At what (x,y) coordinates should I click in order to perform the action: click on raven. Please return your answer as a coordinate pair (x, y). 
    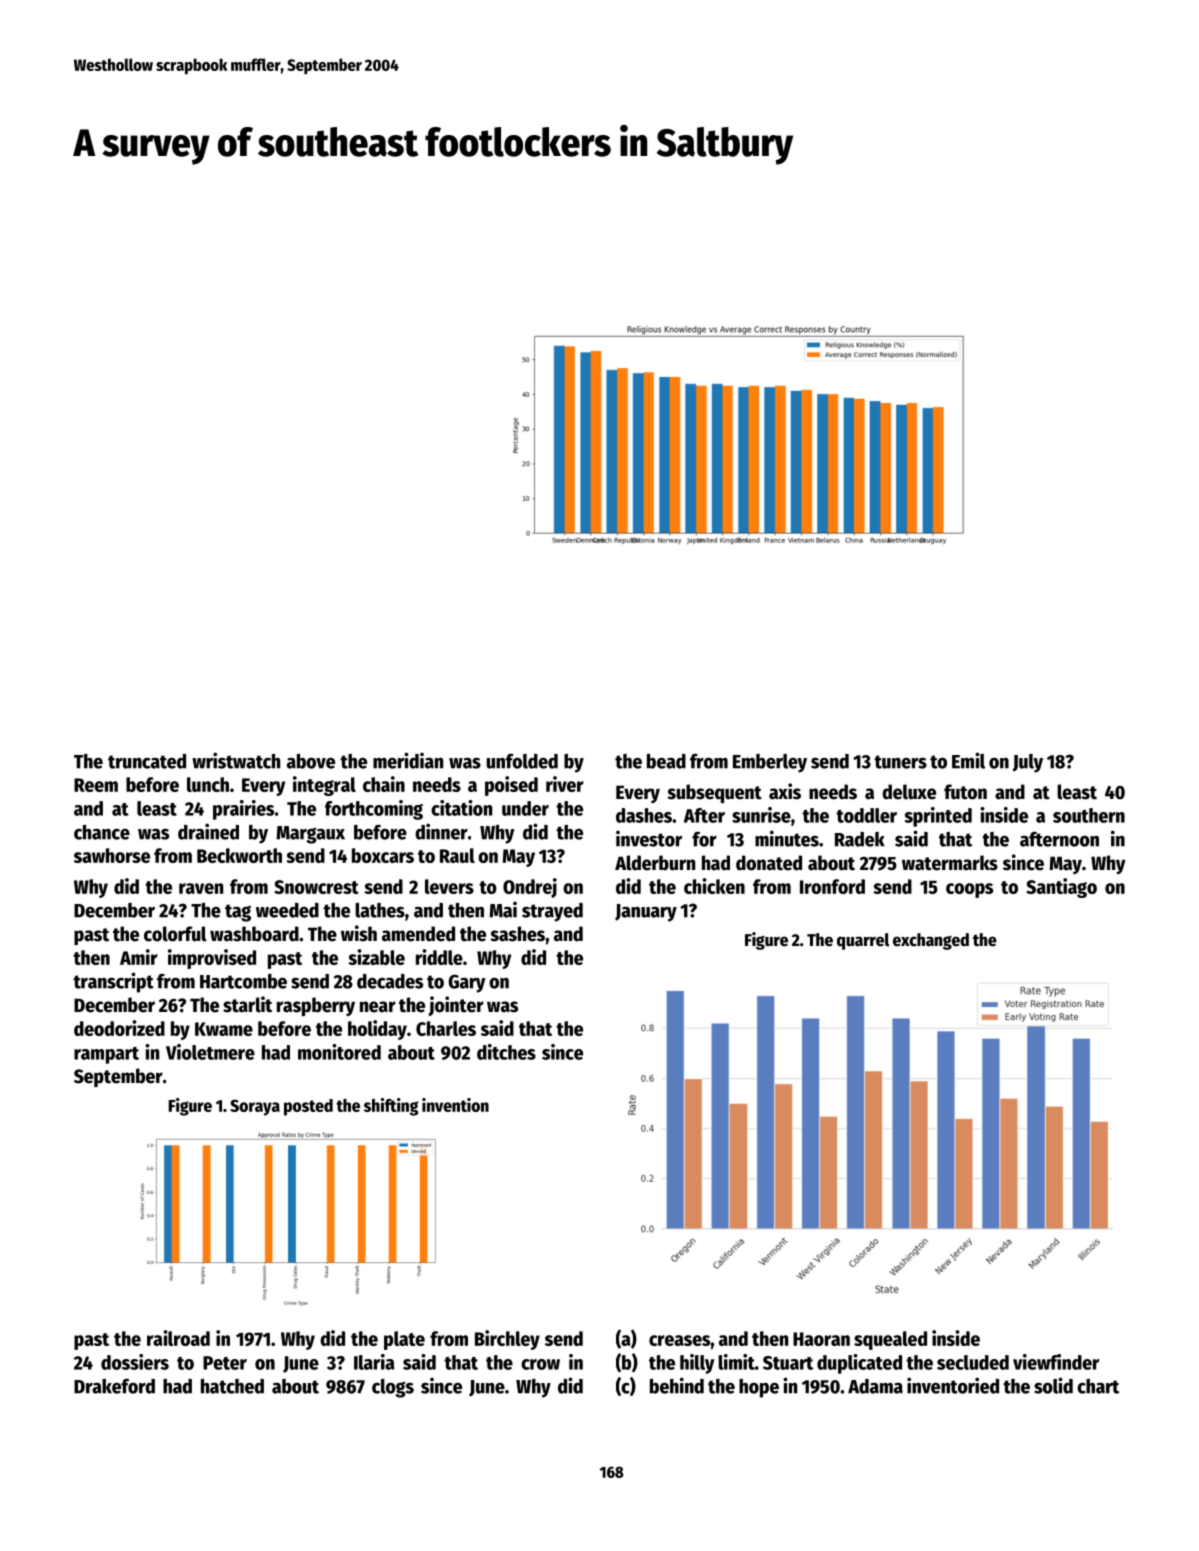
    Looking at the image, I should click on (201, 888).
